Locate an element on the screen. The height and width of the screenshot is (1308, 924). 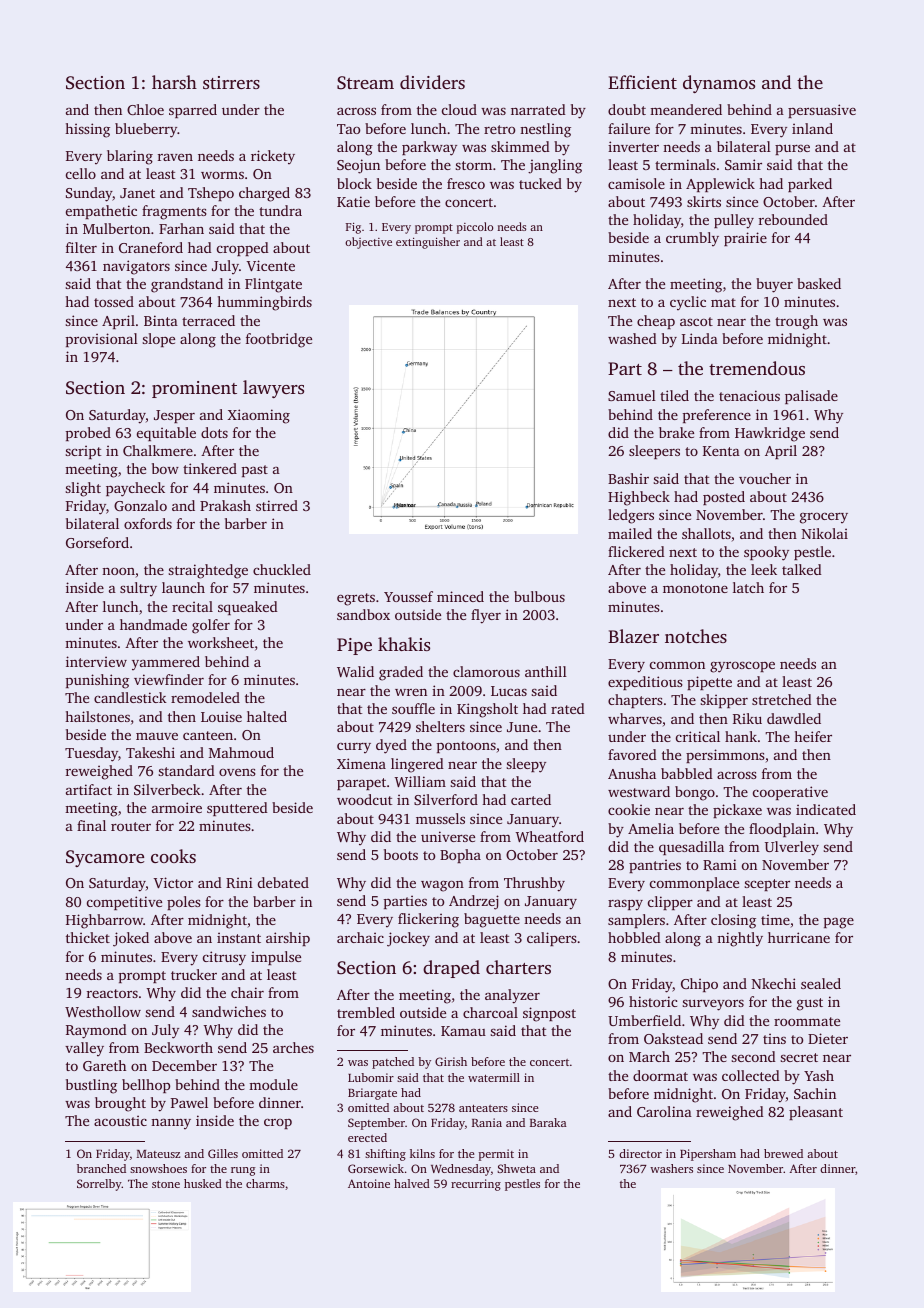
airship is located at coordinates (288, 939).
